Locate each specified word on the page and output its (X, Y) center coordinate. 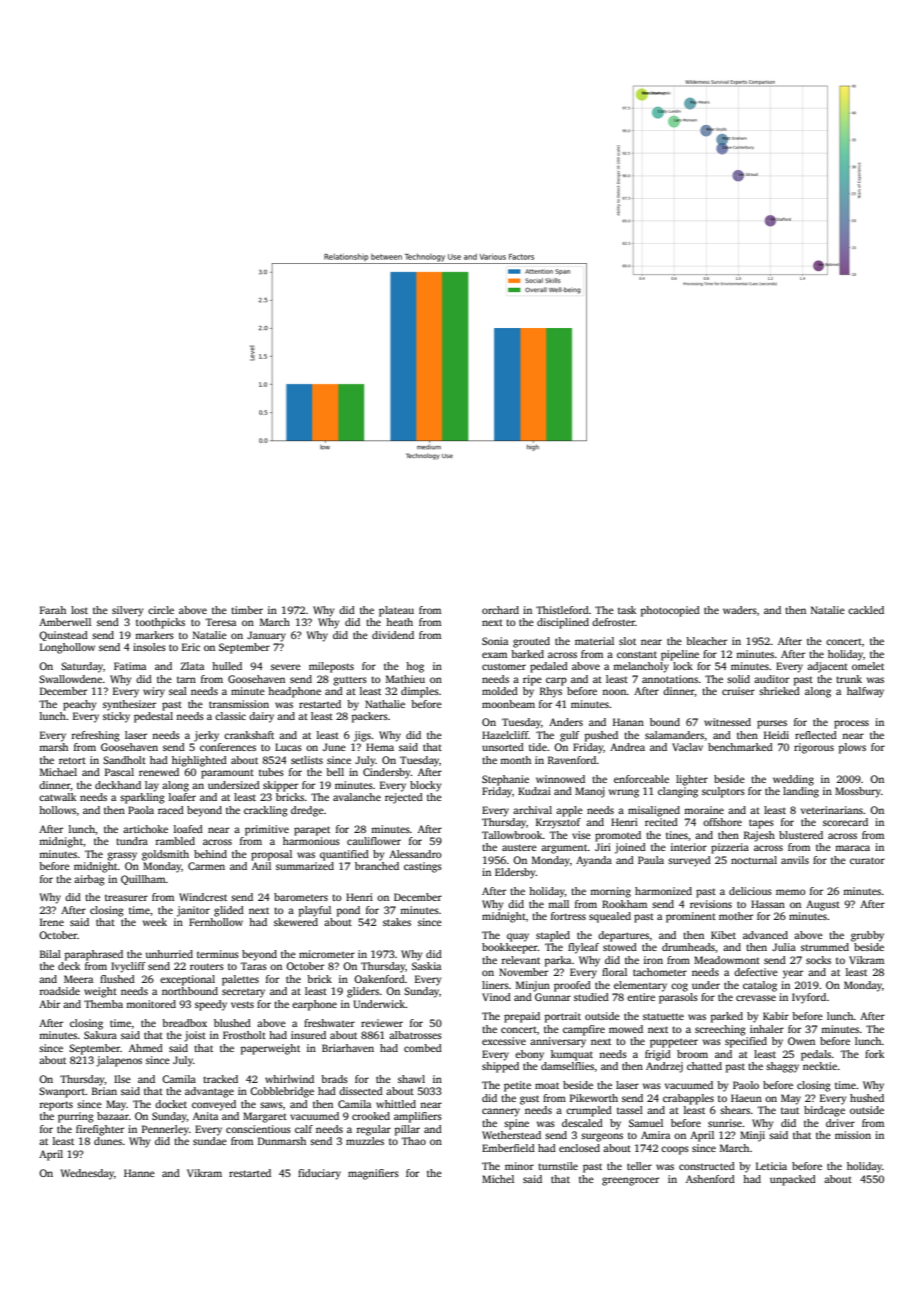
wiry (154, 692)
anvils (795, 860)
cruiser (738, 691)
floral (614, 972)
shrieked (779, 691)
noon (614, 692)
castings (423, 867)
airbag (89, 880)
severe (286, 667)
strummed (825, 947)
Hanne (139, 1173)
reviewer (382, 1023)
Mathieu (405, 679)
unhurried (169, 954)
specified (746, 1042)
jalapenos (119, 1061)
